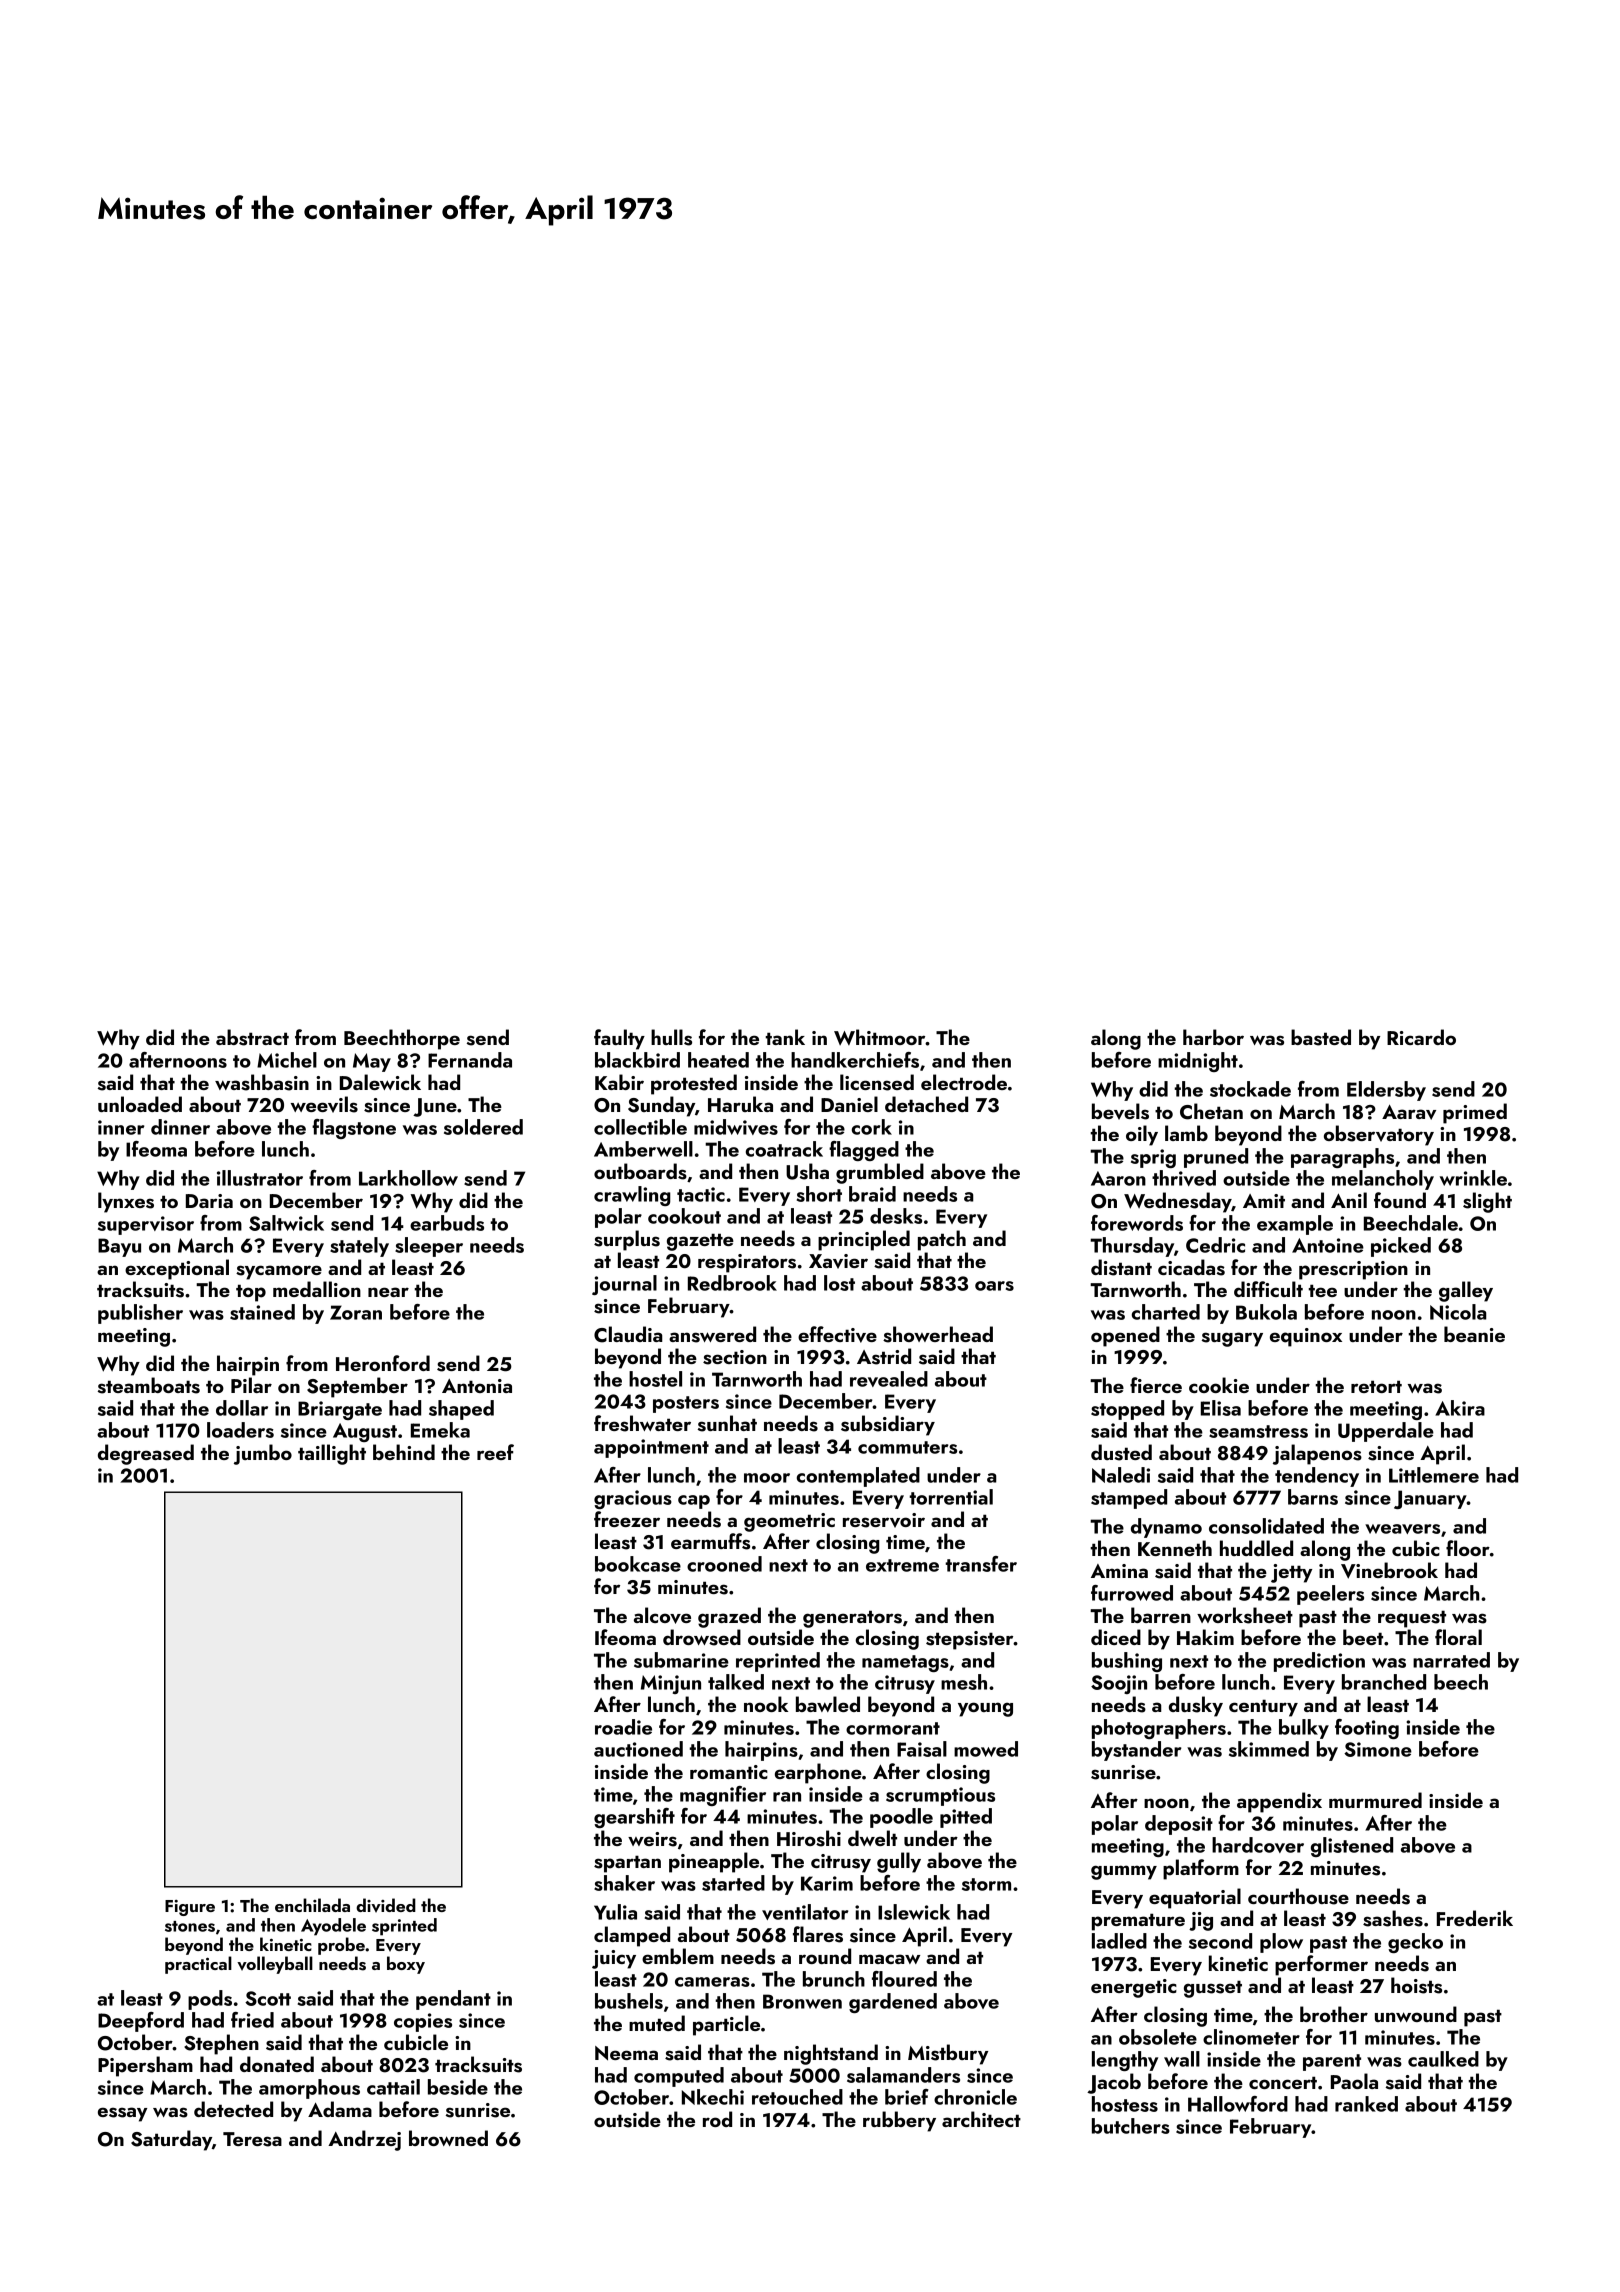 This document has height=2292, width=1620. I want to click on divided, so click(386, 1905).
